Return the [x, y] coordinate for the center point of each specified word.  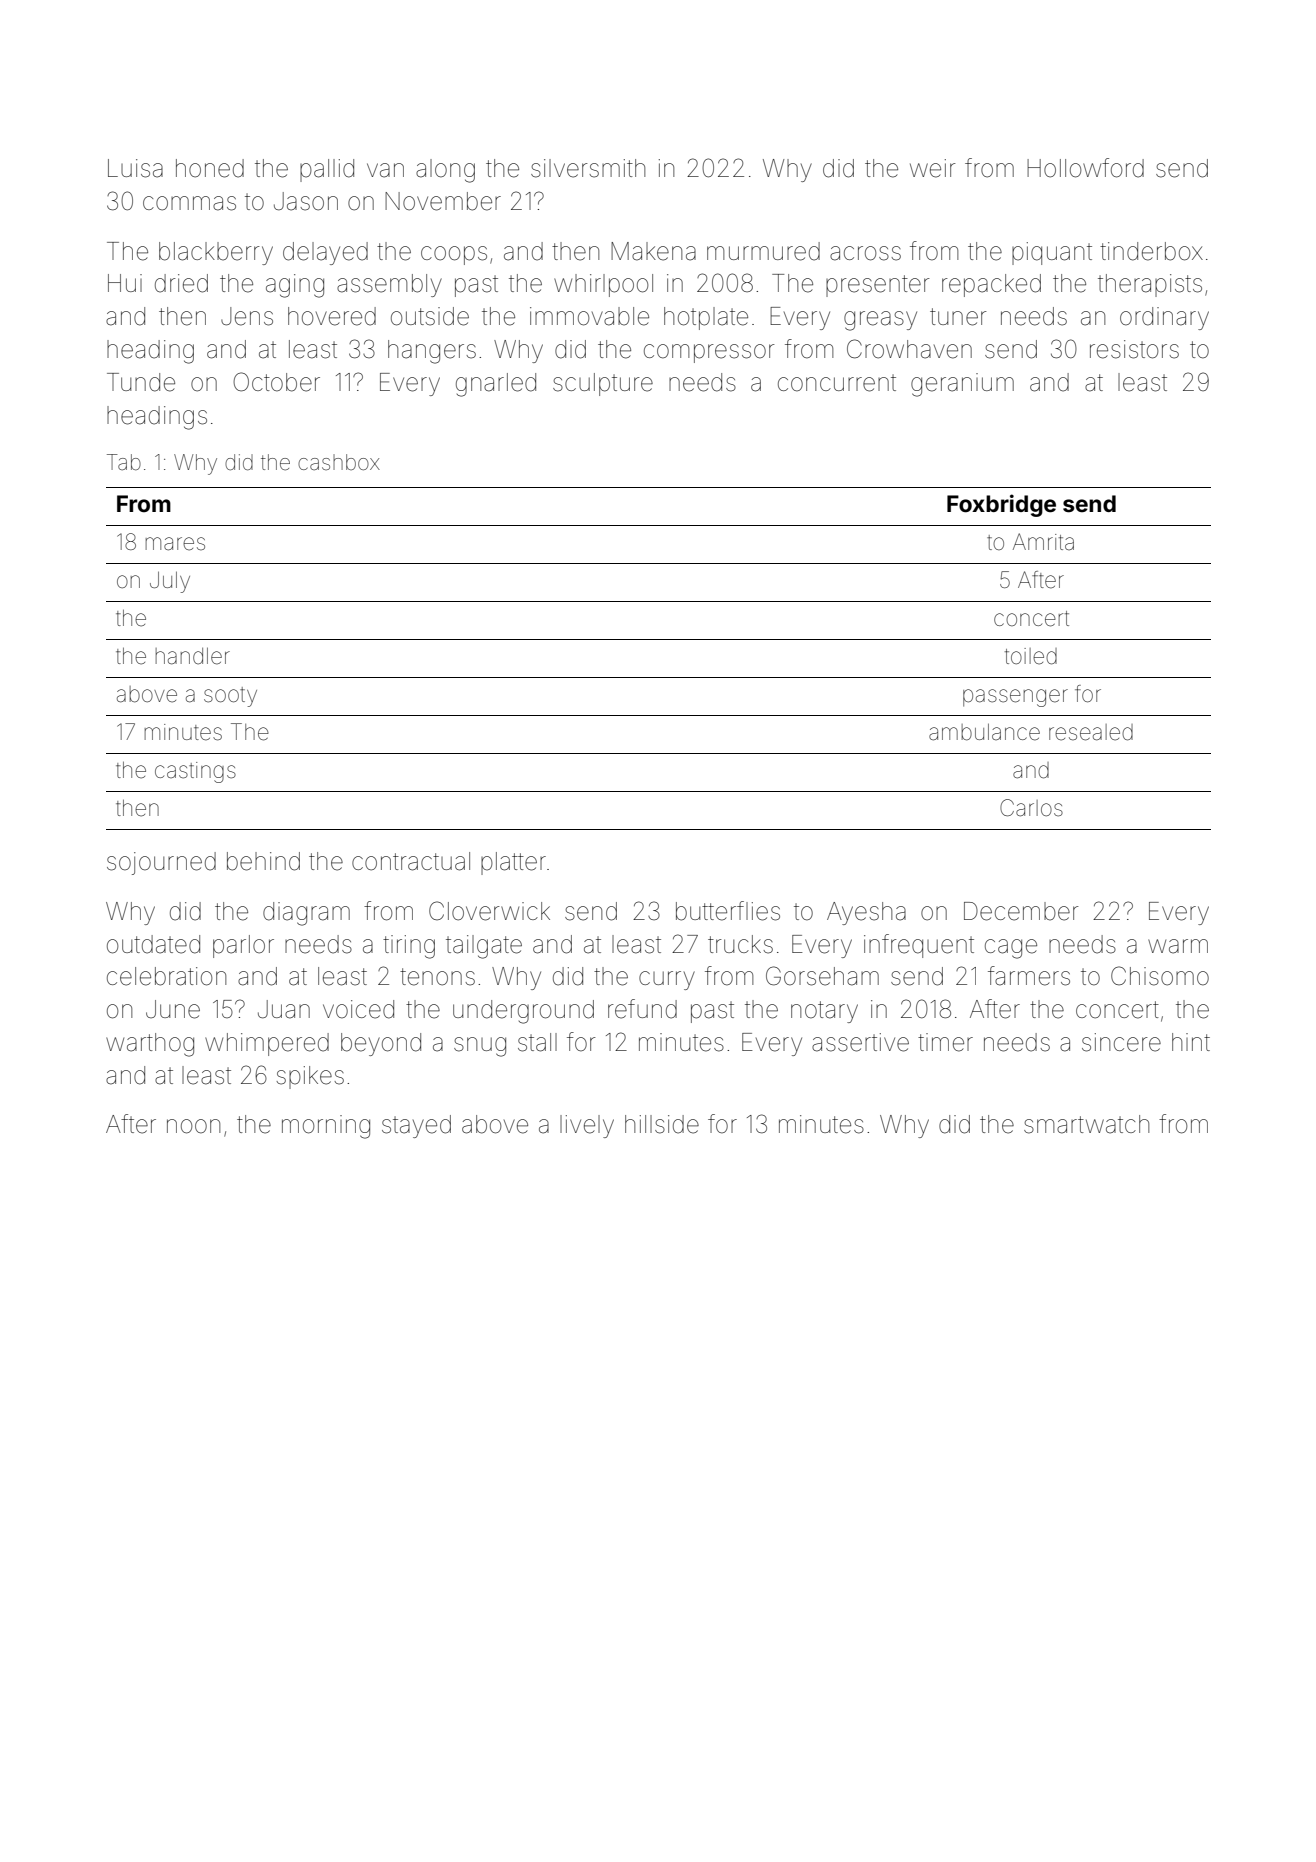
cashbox [339, 462]
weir [933, 168]
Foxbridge [1001, 505]
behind [263, 861]
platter [513, 863]
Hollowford [1085, 168]
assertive [860, 1042]
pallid [327, 170]
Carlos [1031, 808]
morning [326, 1127]
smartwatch [1086, 1124]
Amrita [1043, 541]
